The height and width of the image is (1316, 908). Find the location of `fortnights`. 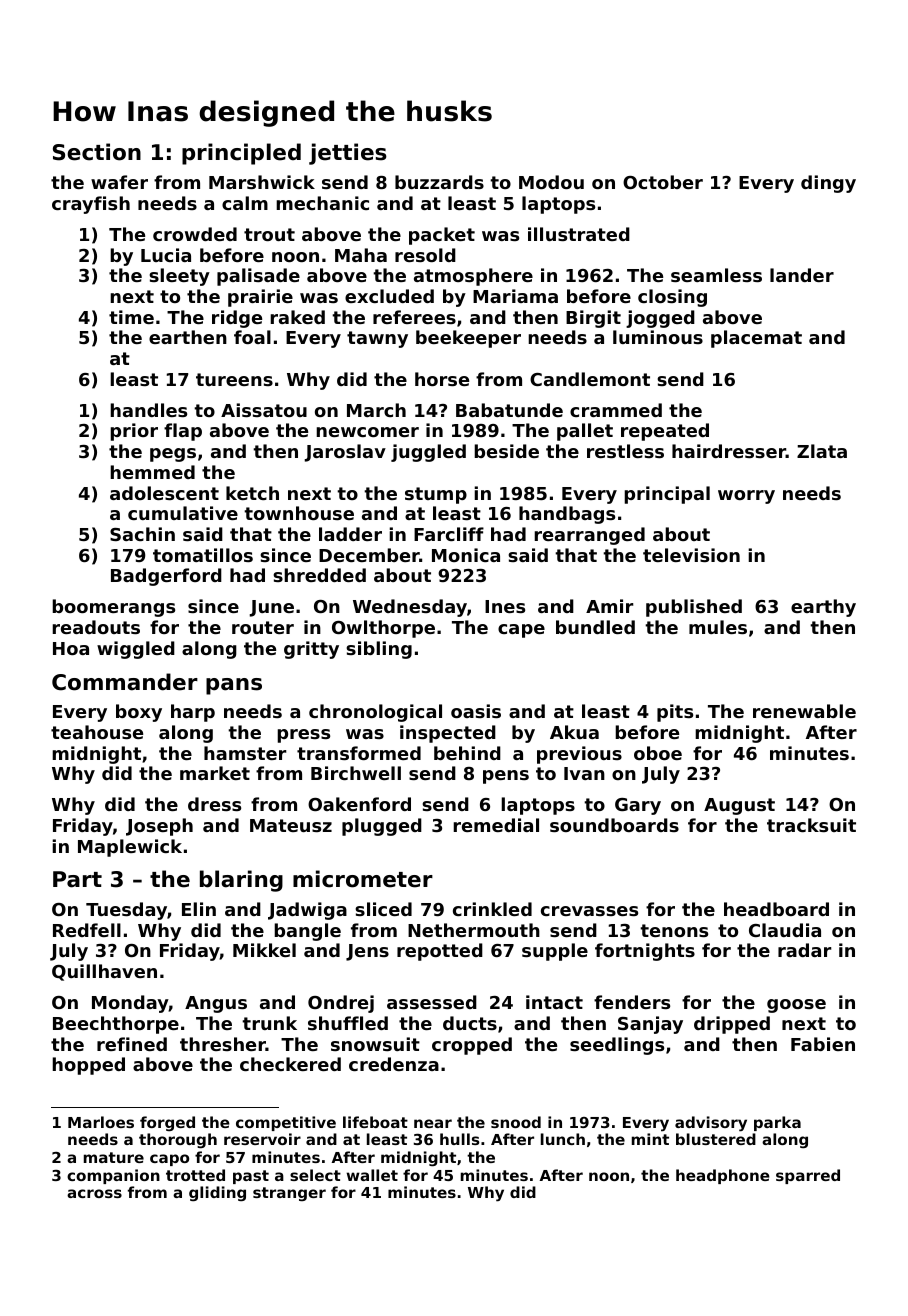

fortnights is located at coordinates (645, 952).
